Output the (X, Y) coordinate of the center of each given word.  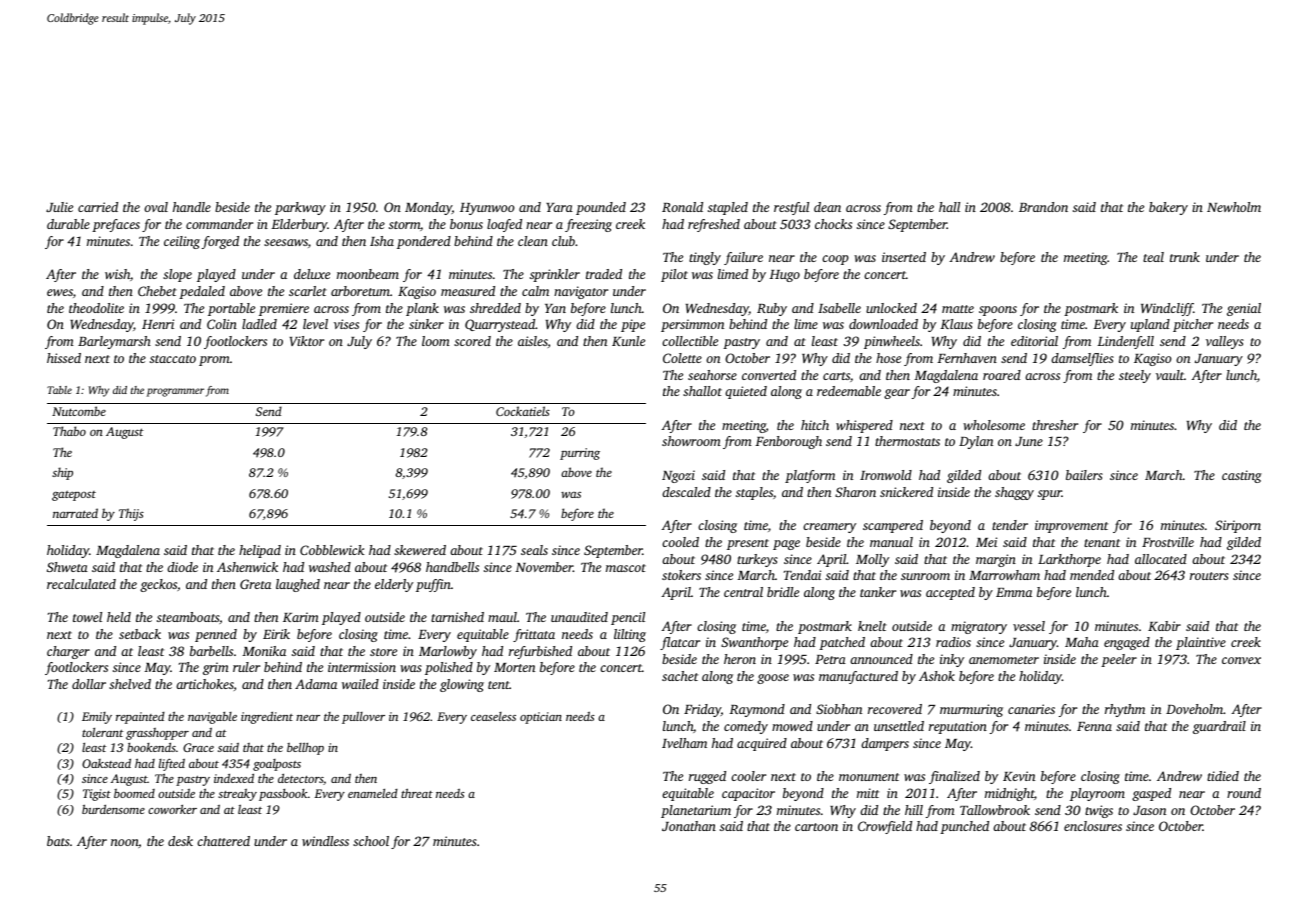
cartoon (816, 827)
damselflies (1082, 359)
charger (68, 652)
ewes (60, 292)
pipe (633, 325)
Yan (555, 308)
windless (325, 841)
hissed (64, 358)
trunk (1185, 257)
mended (1092, 575)
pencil (628, 618)
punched (964, 827)
